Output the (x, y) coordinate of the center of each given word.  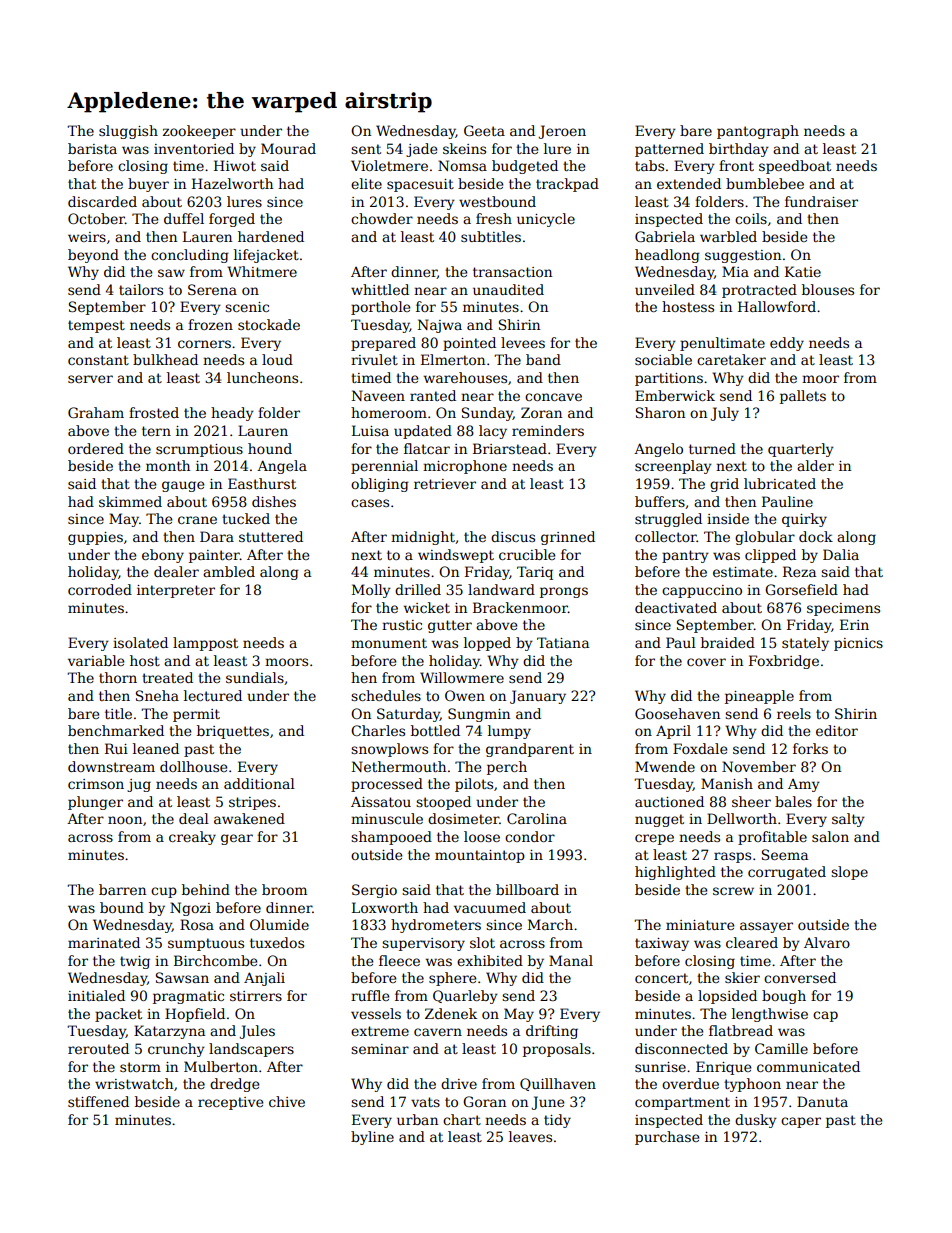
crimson (96, 784)
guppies (95, 538)
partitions (669, 379)
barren (122, 889)
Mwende (665, 766)
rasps (732, 857)
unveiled (665, 289)
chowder (382, 218)
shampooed (391, 838)
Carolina (537, 818)
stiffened (98, 1101)
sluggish (128, 132)
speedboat (795, 167)
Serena (212, 289)
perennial (384, 467)
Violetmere (389, 165)
